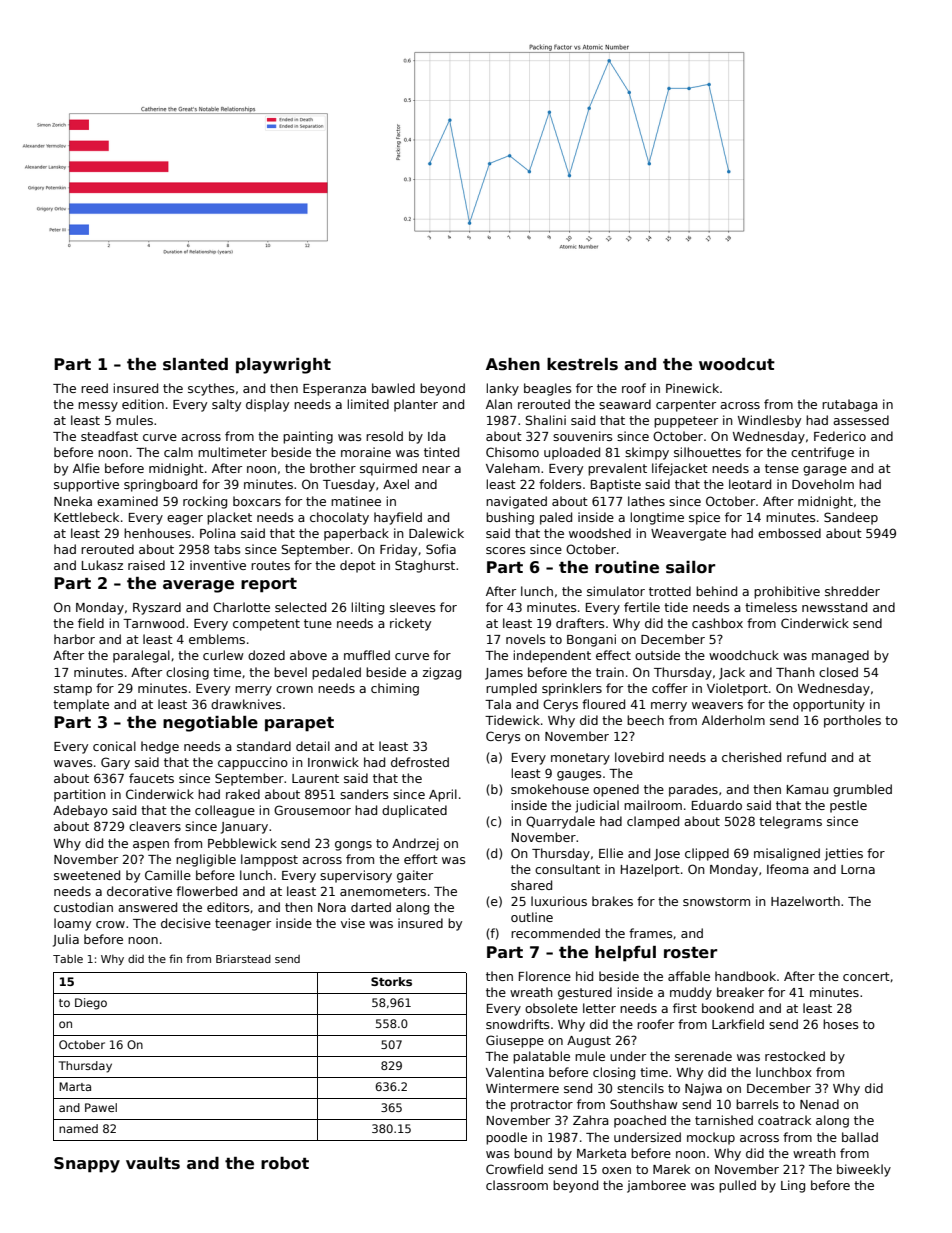 The width and height of the page is (952, 1233). Describe the element at coordinates (789, 533) in the page. I see `embossed` at that location.
